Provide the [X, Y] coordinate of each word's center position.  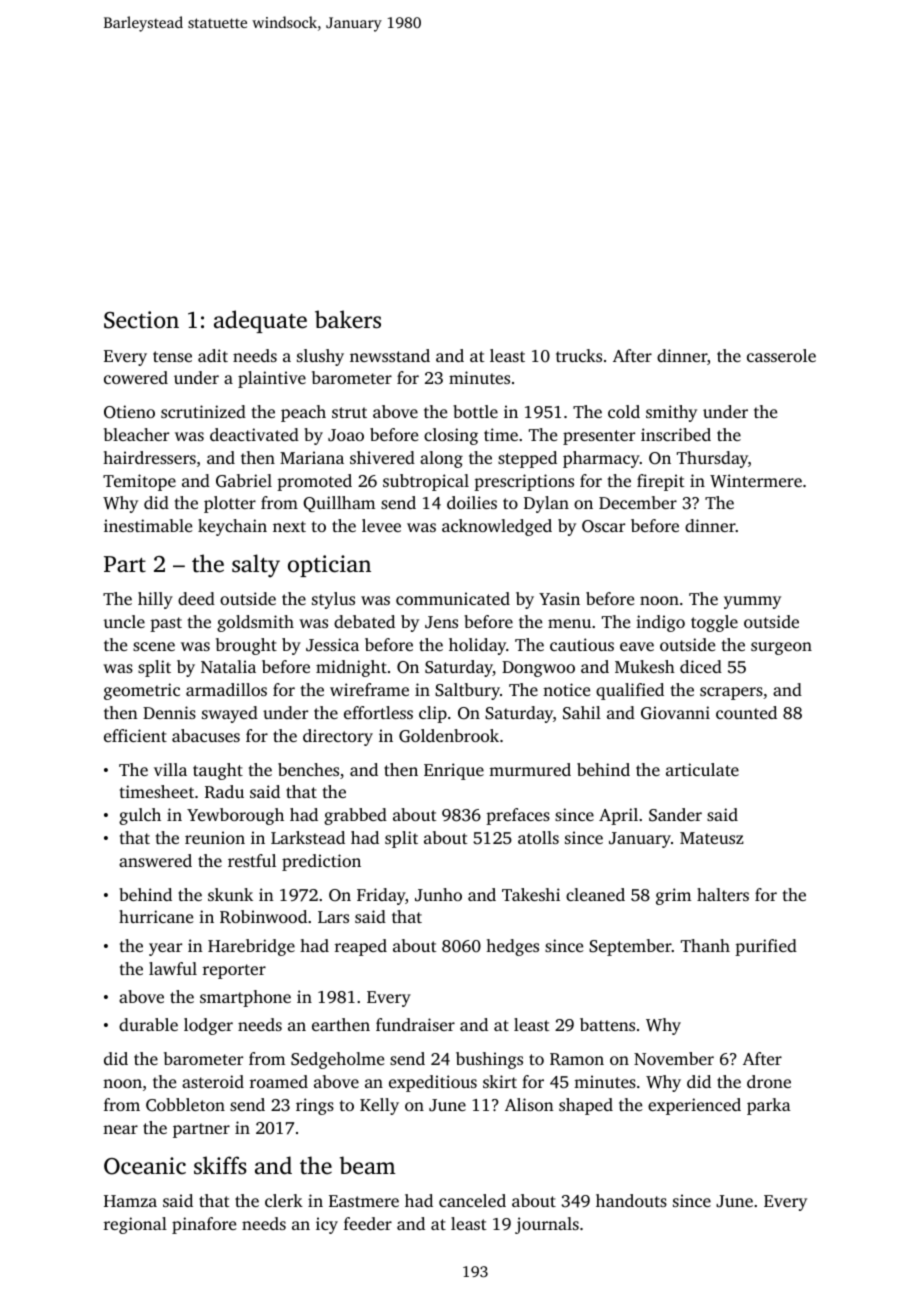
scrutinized [203, 411]
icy [327, 1225]
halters [723, 894]
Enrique [454, 771]
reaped [361, 947]
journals [547, 1225]
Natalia [228, 666]
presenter [599, 437]
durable [148, 1024]
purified [766, 947]
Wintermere [756, 480]
